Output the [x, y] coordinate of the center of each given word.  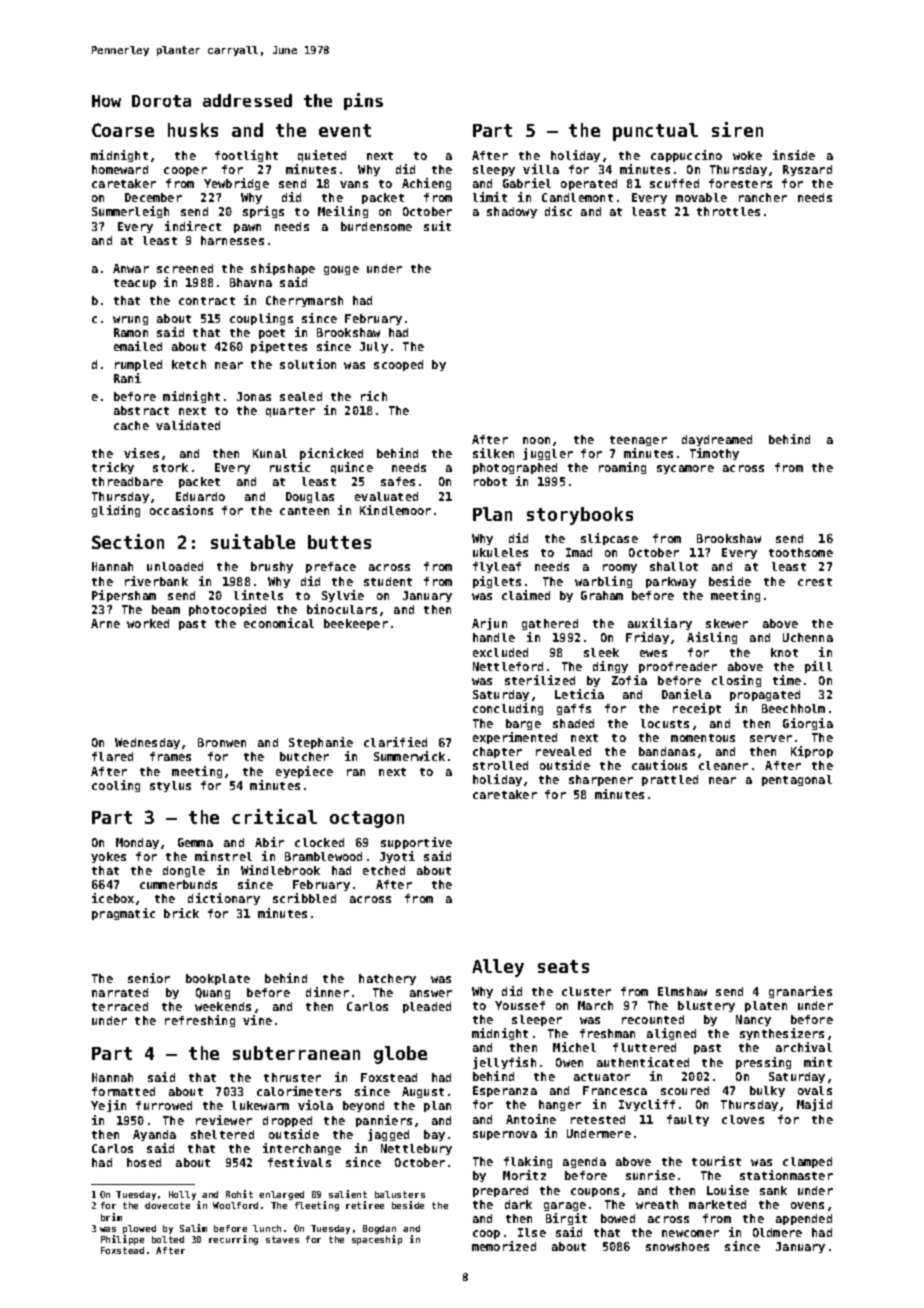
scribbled [304, 898]
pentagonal [797, 780]
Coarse [123, 130]
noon [536, 440]
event [345, 130]
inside [794, 155]
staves [282, 1239]
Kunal [270, 453]
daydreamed [717, 440]
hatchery [387, 979]
